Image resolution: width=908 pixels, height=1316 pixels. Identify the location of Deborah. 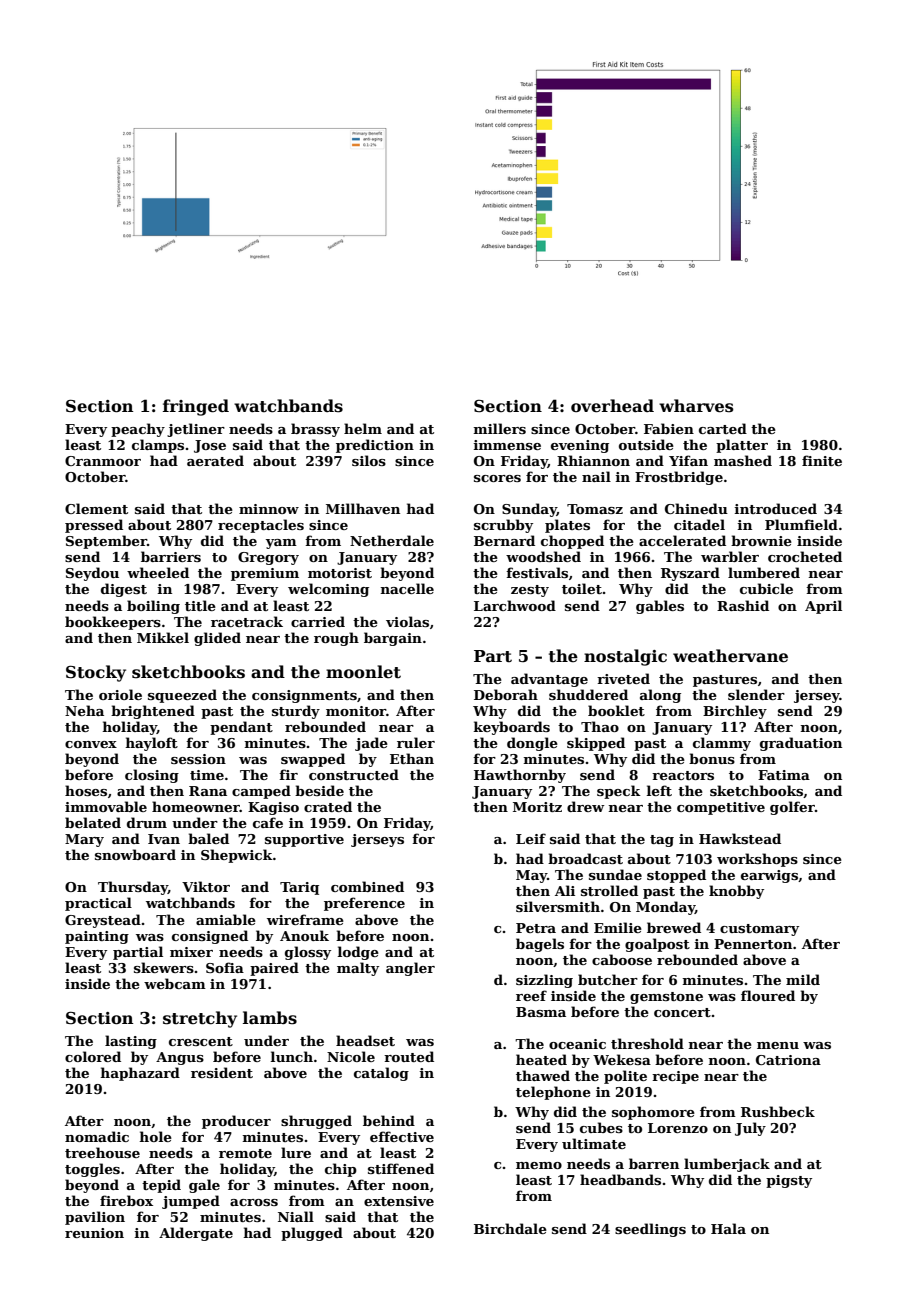
(506, 694).
